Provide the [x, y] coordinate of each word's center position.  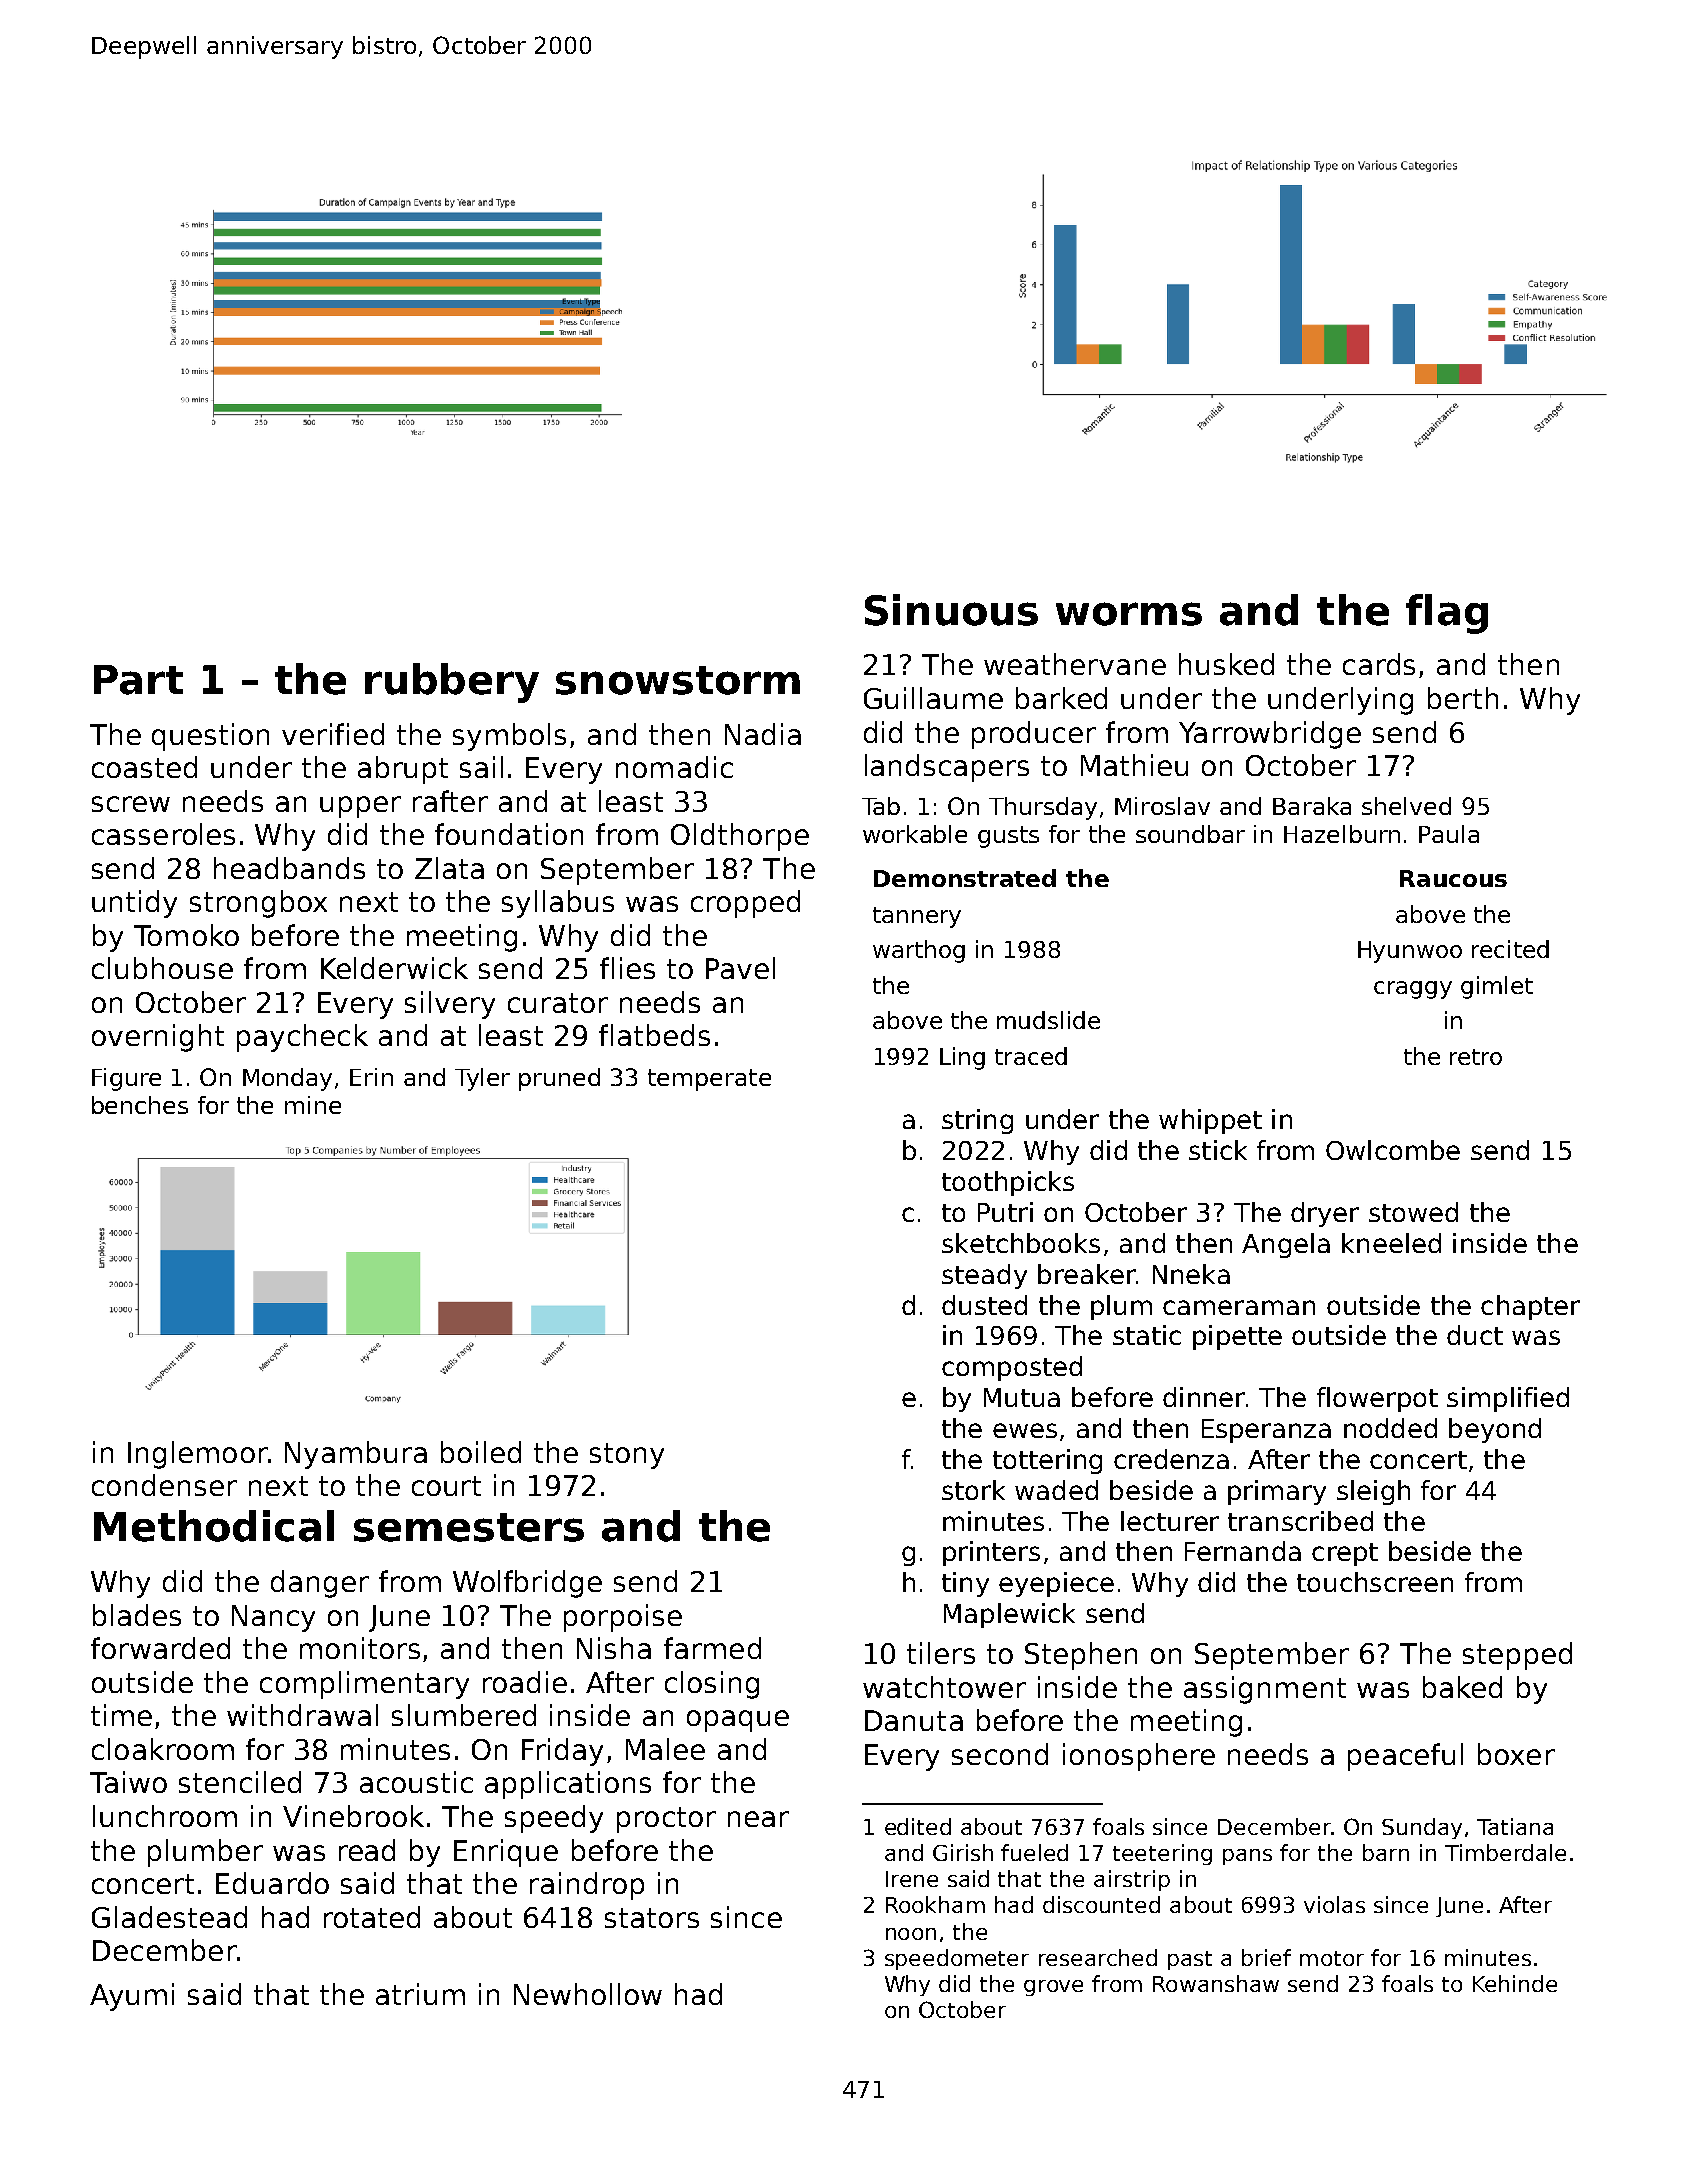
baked [1462, 1687]
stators [652, 1918]
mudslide [1048, 1020]
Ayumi [132, 1997]
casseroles [163, 834]
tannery [917, 917]
